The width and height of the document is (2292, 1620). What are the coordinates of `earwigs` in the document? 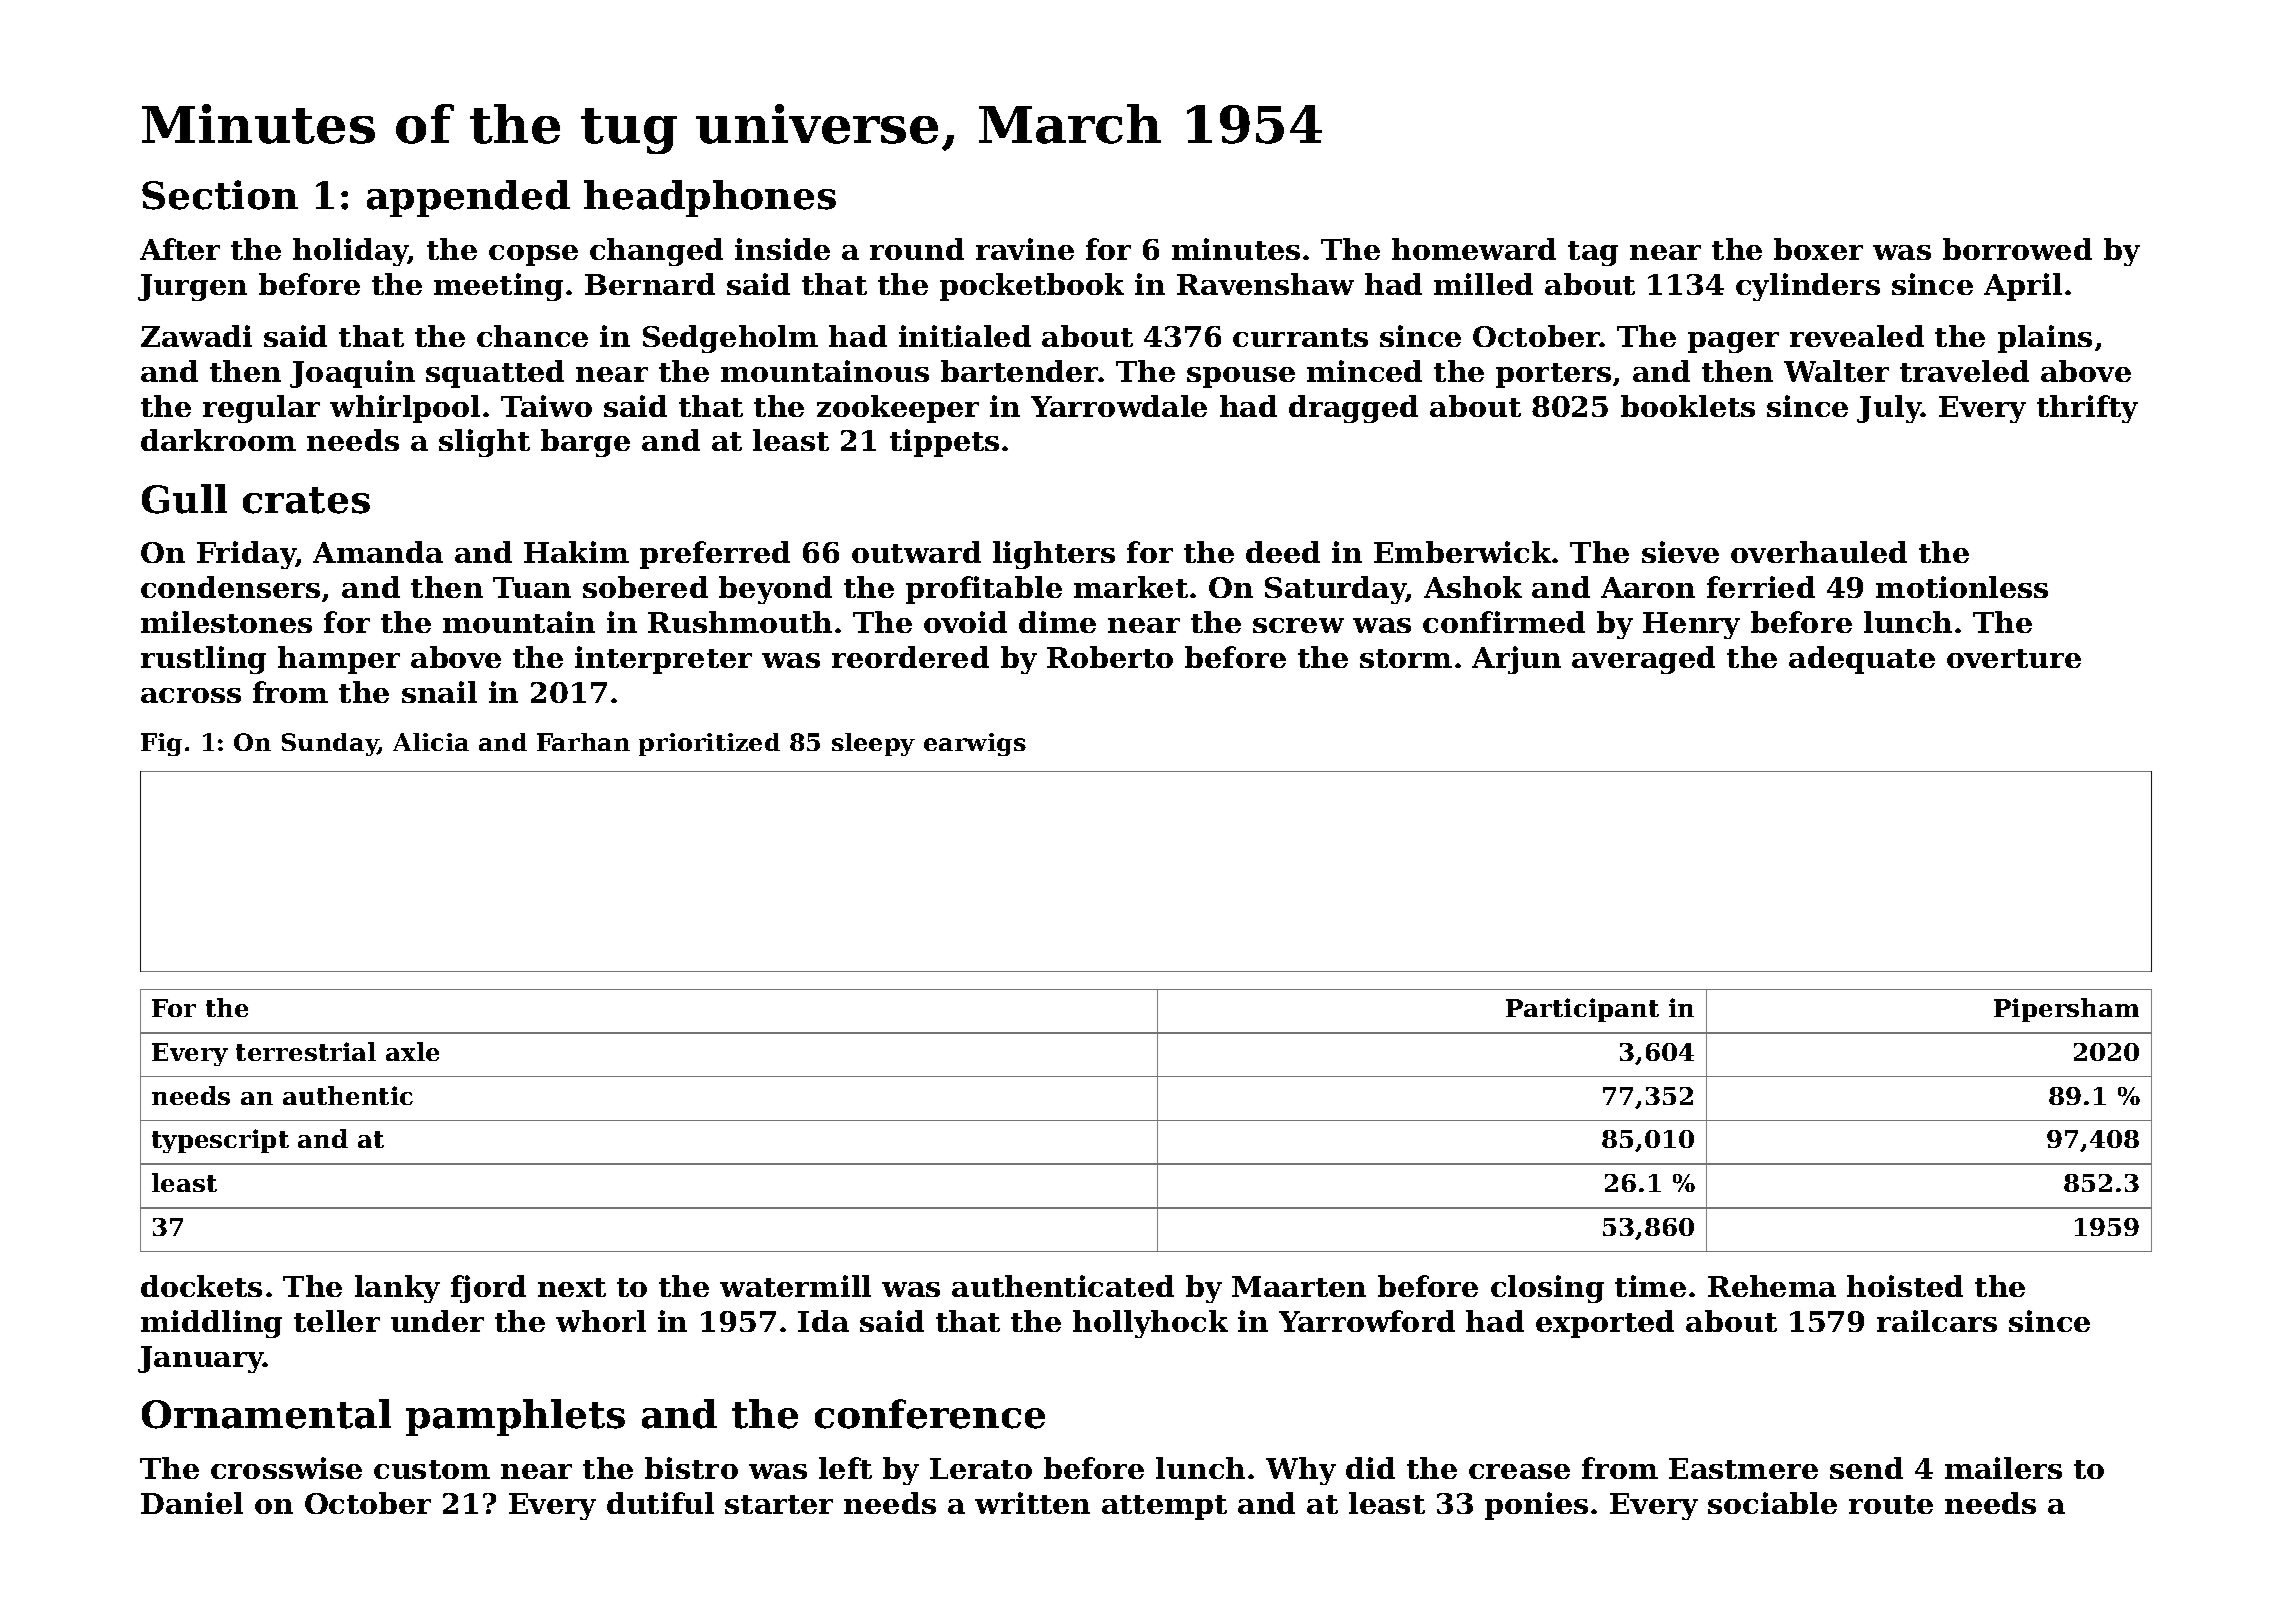 It's located at (975, 744).
